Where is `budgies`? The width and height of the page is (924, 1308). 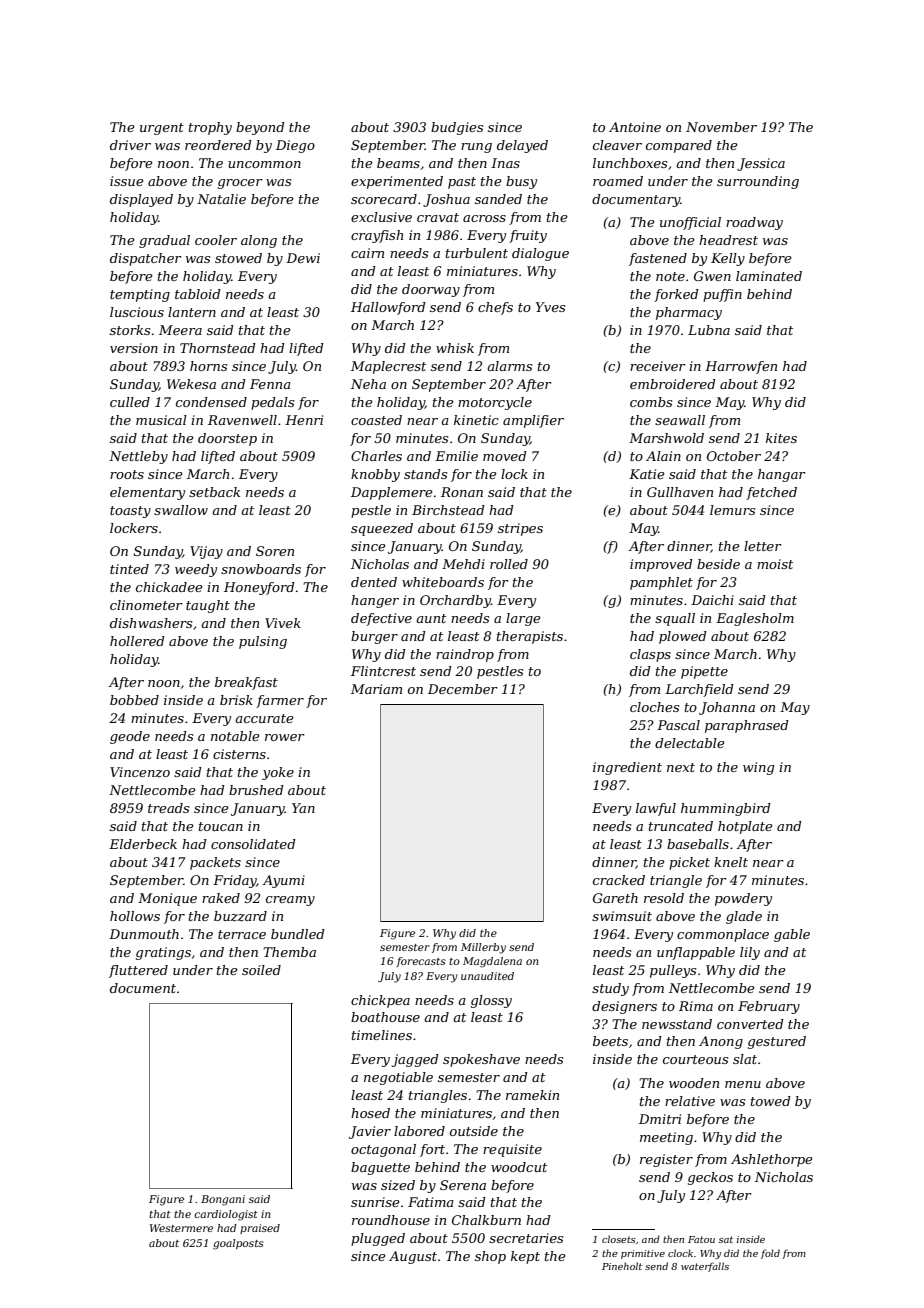 budgies is located at coordinates (457, 128).
